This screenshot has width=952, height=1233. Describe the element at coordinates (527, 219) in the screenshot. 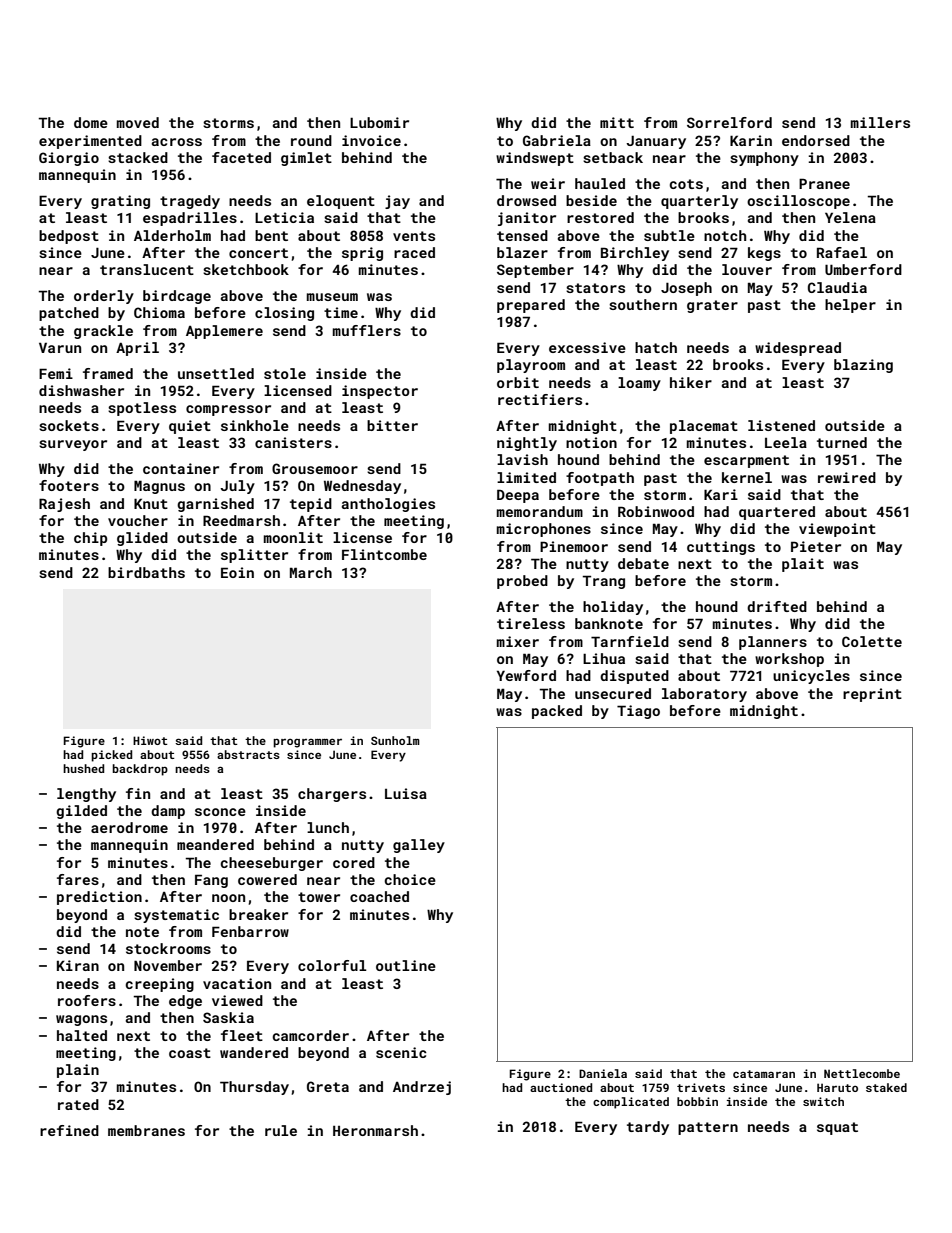

I see `janitor` at that location.
